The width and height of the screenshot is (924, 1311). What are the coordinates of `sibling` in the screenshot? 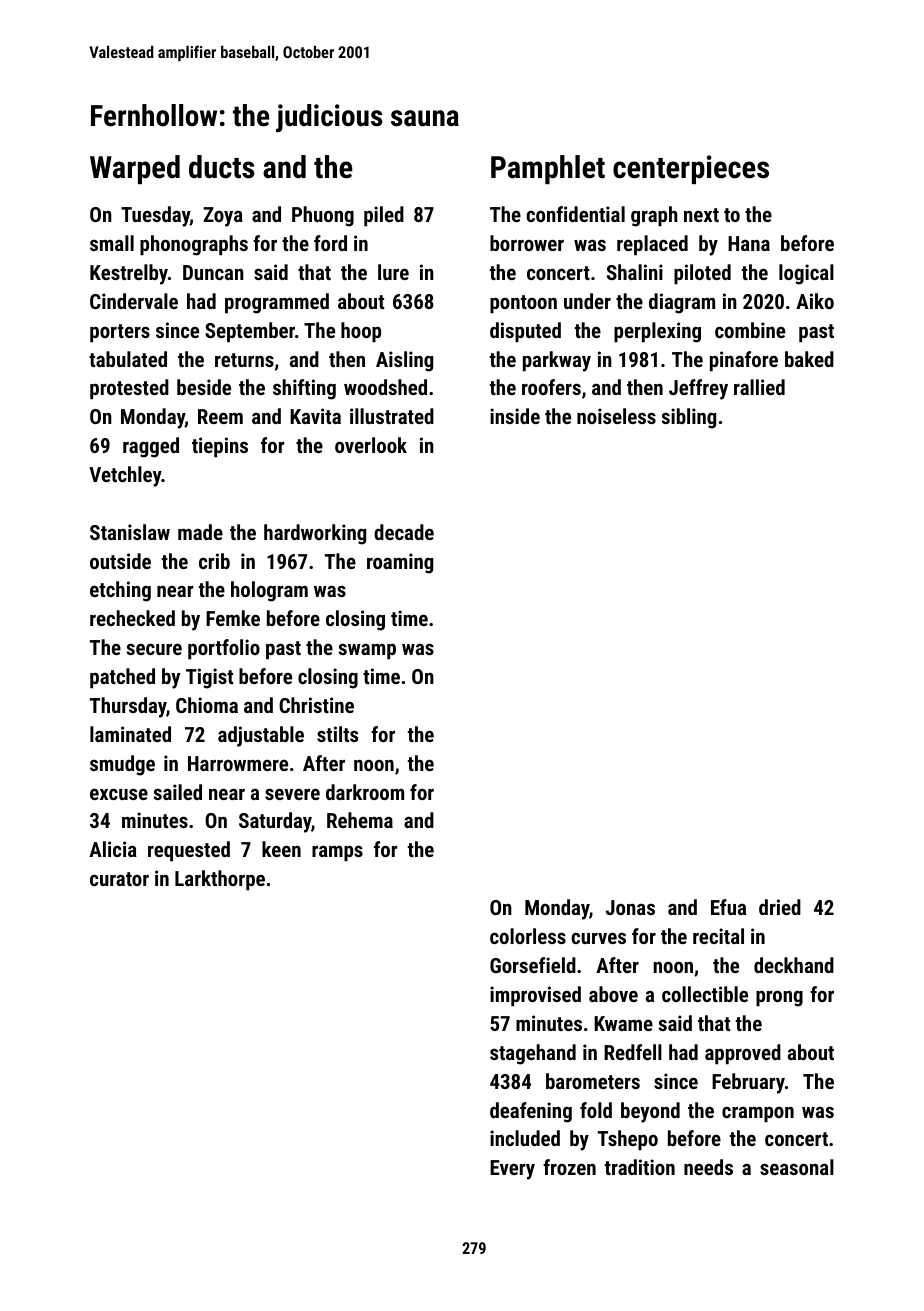 It's located at (689, 418).
